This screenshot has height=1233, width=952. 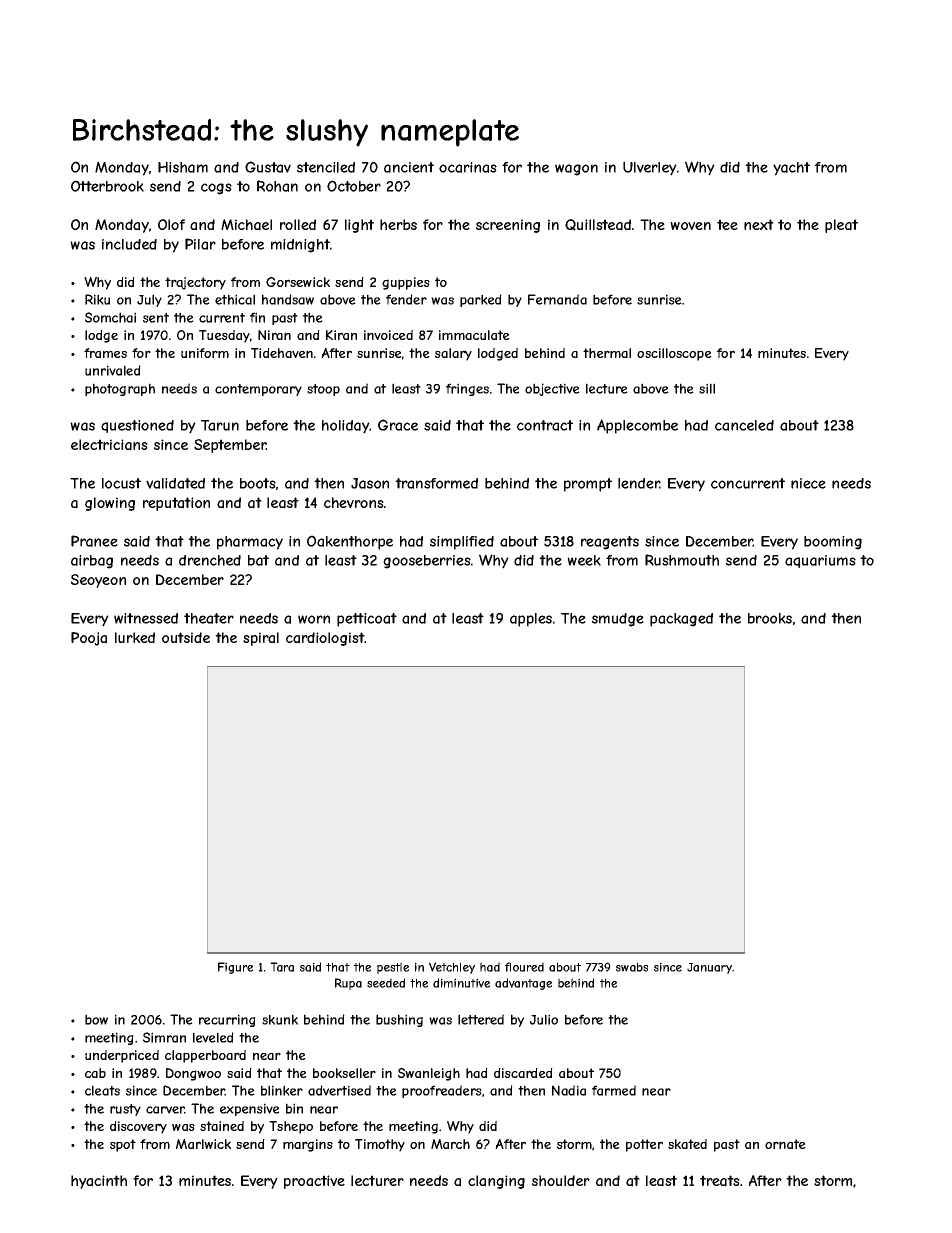 I want to click on cardiologist, so click(x=325, y=639).
